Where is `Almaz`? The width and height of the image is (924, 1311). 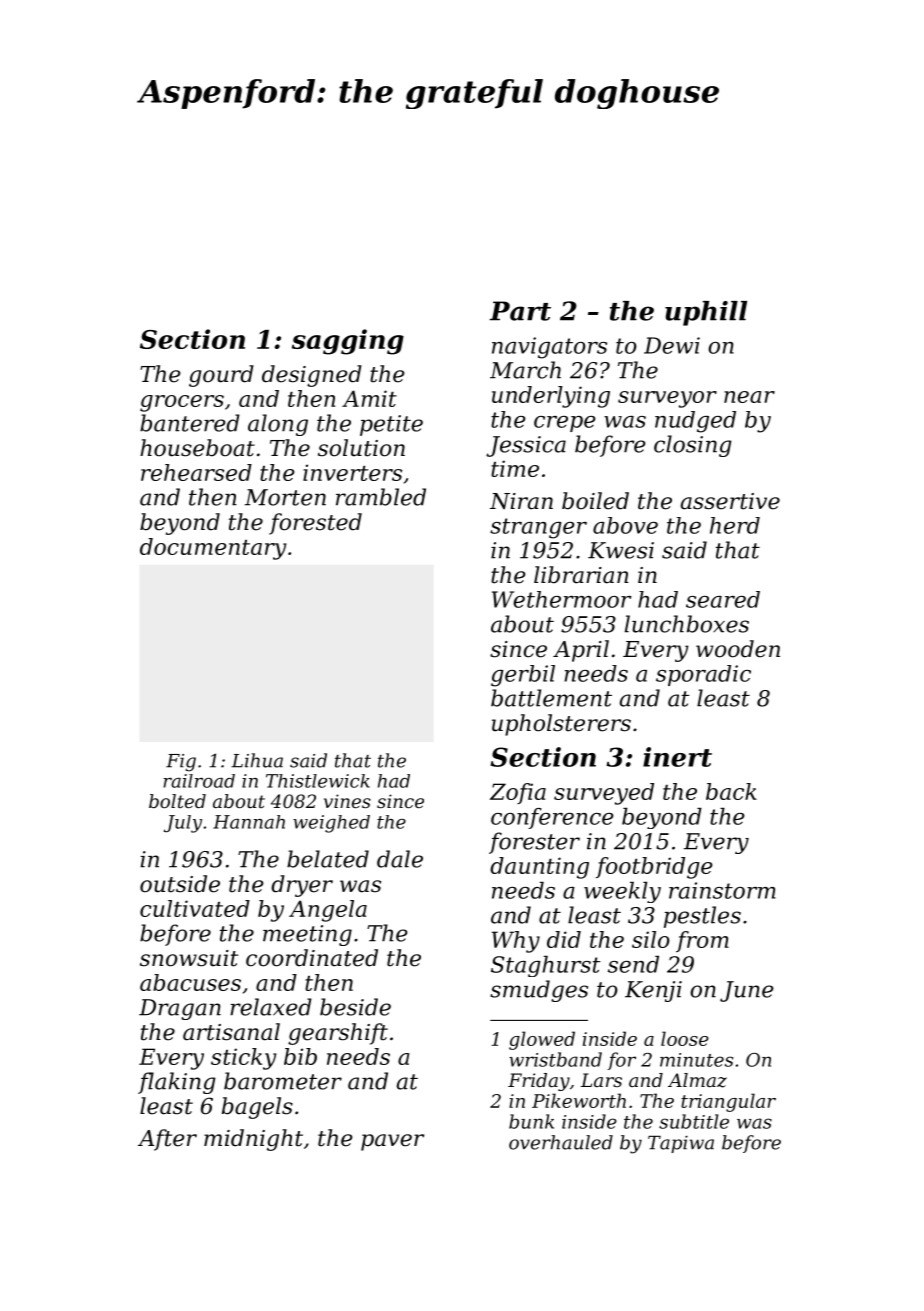 Almaz is located at coordinates (697, 1080).
